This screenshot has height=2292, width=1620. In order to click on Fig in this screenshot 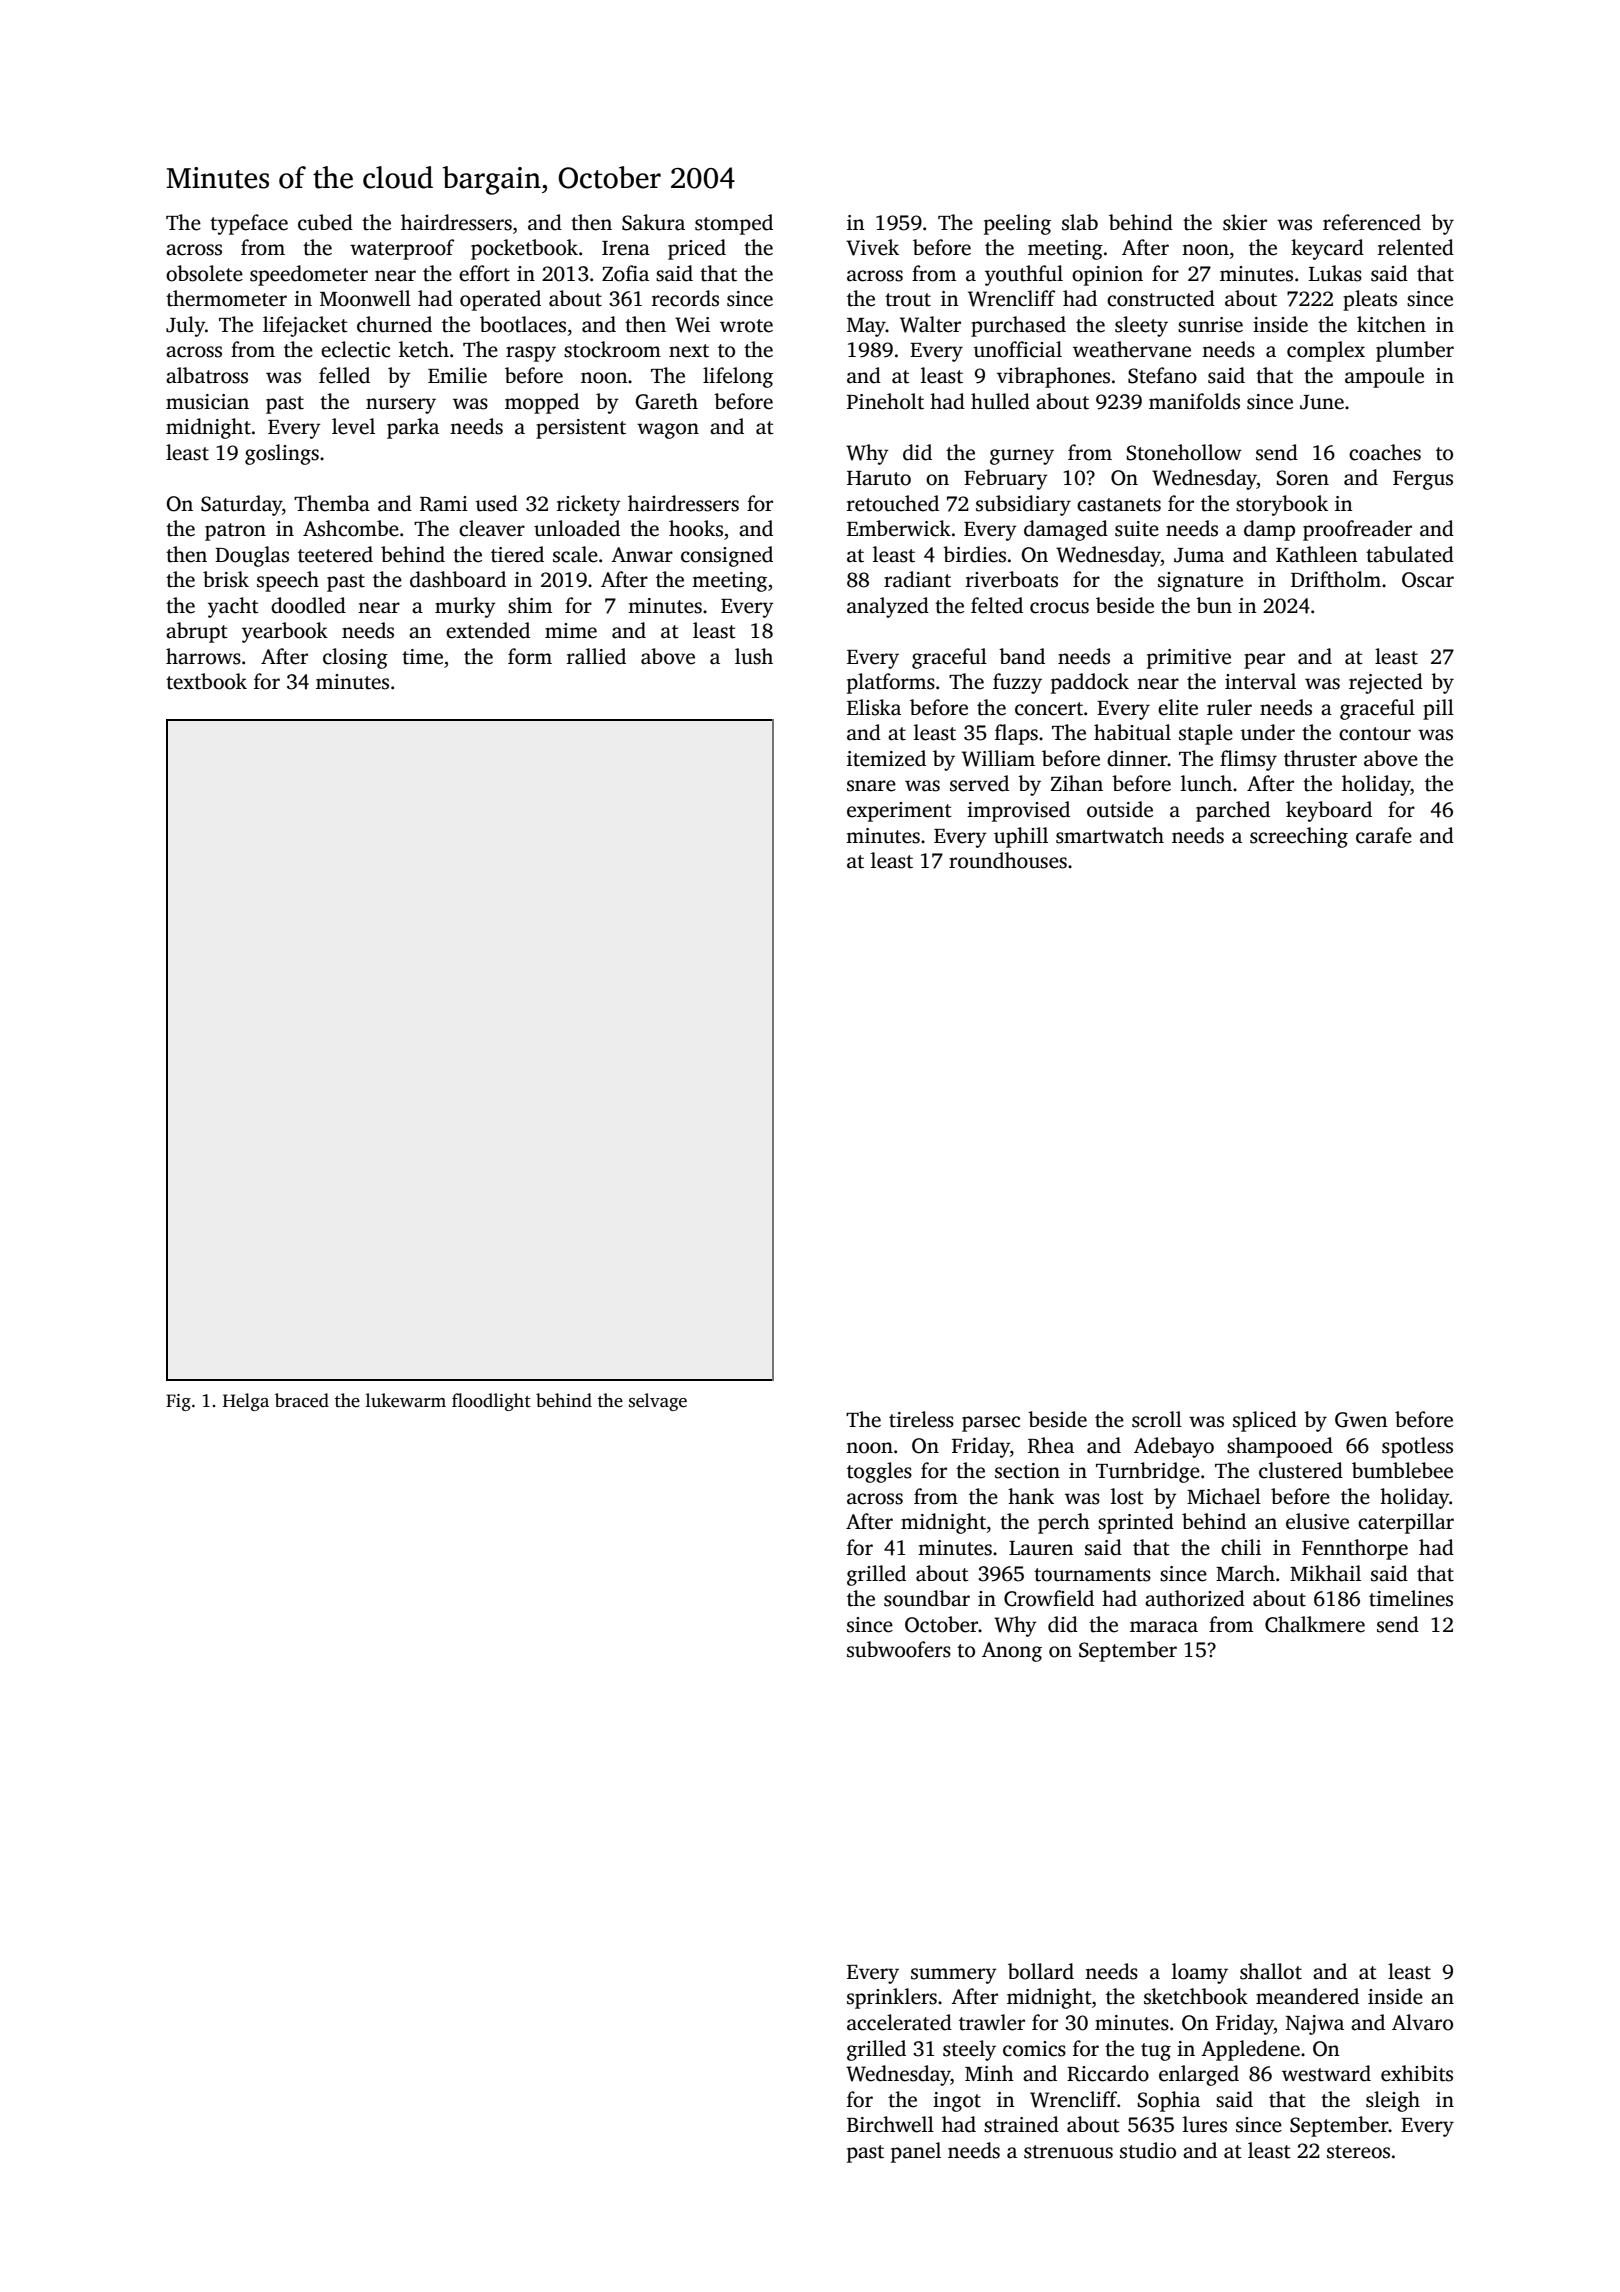, I will do `click(178, 1402)`.
